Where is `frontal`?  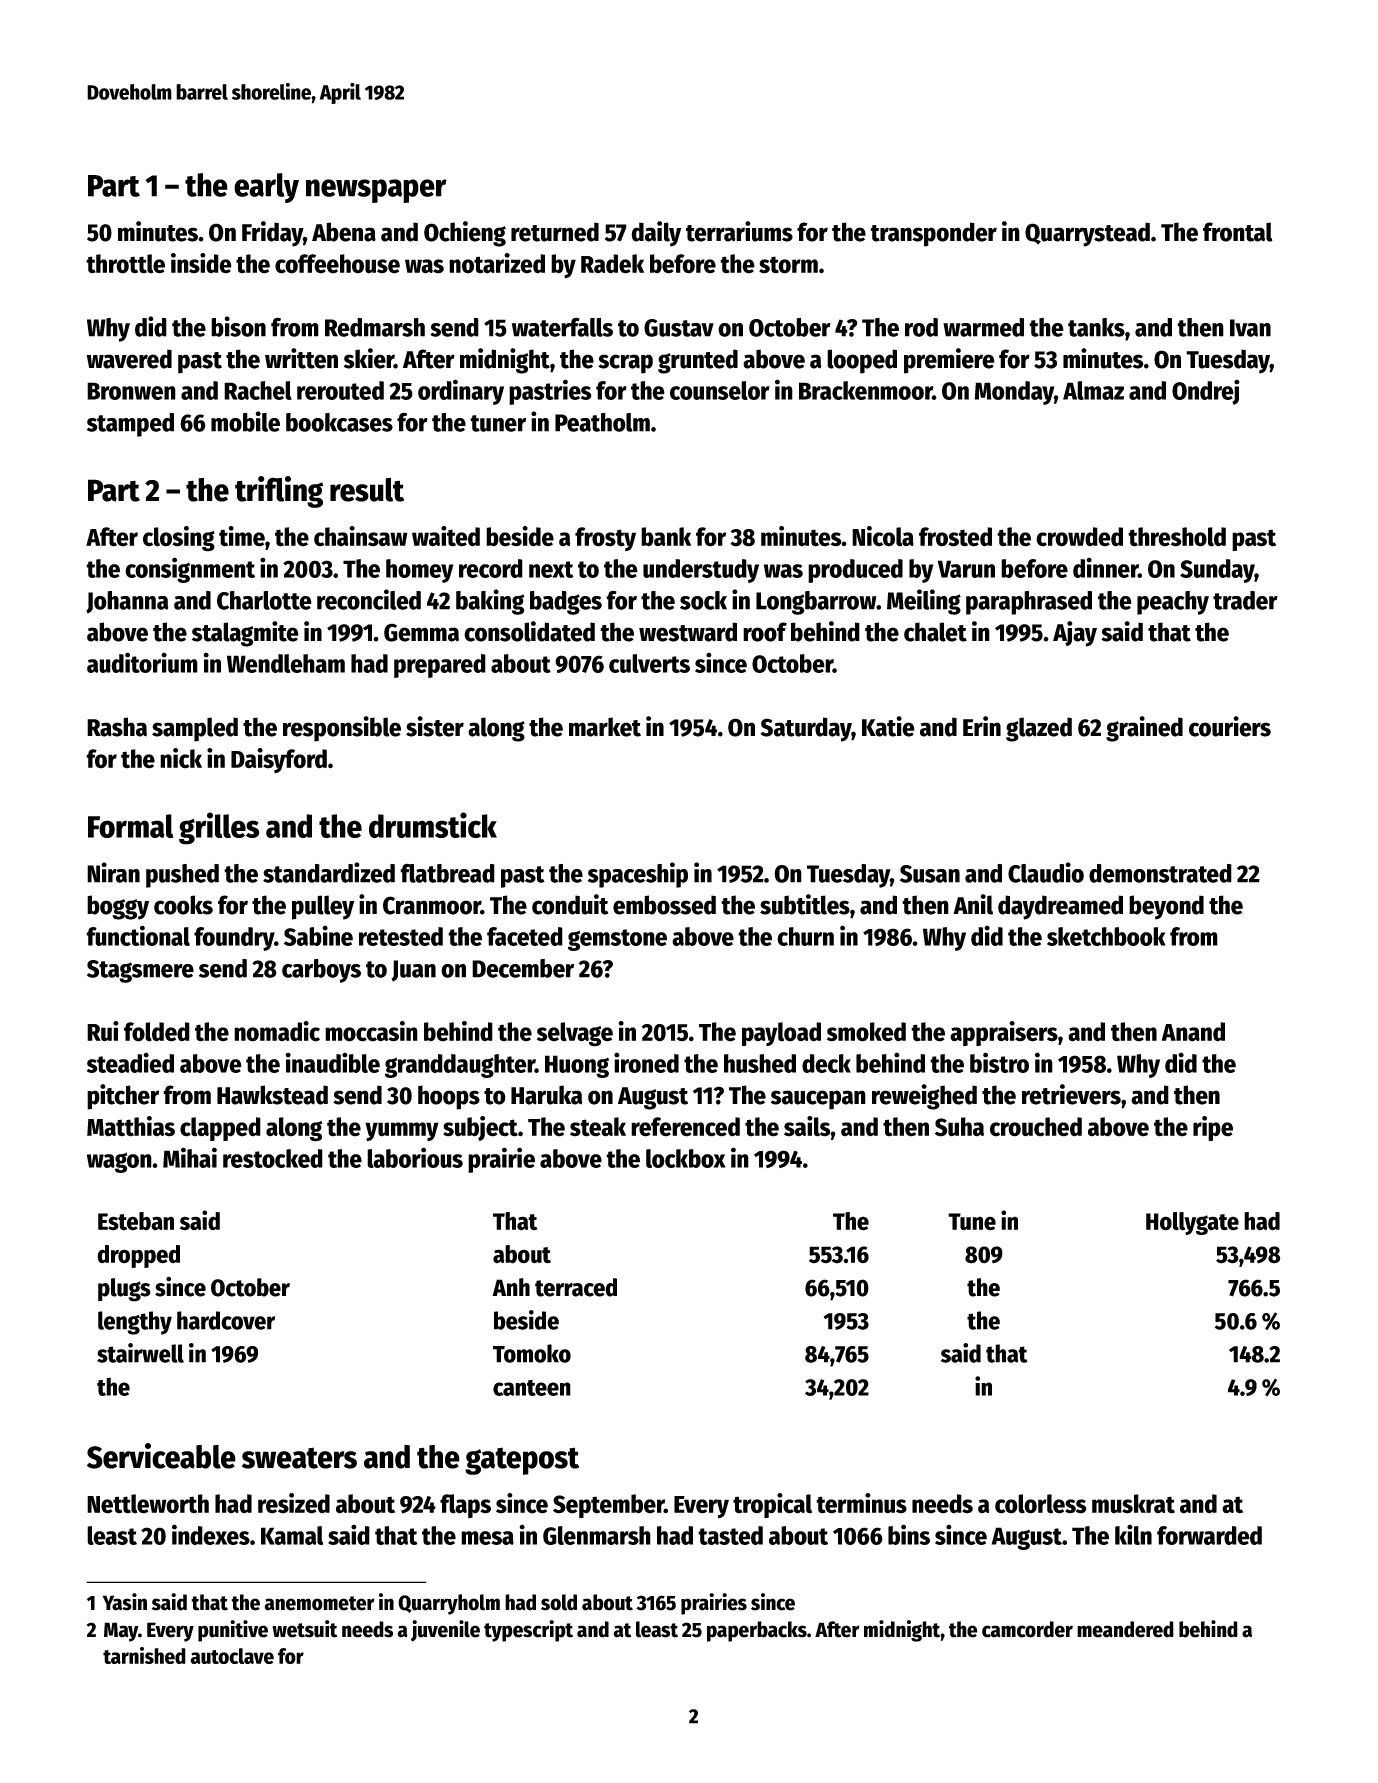
frontal is located at coordinates (1238, 232).
